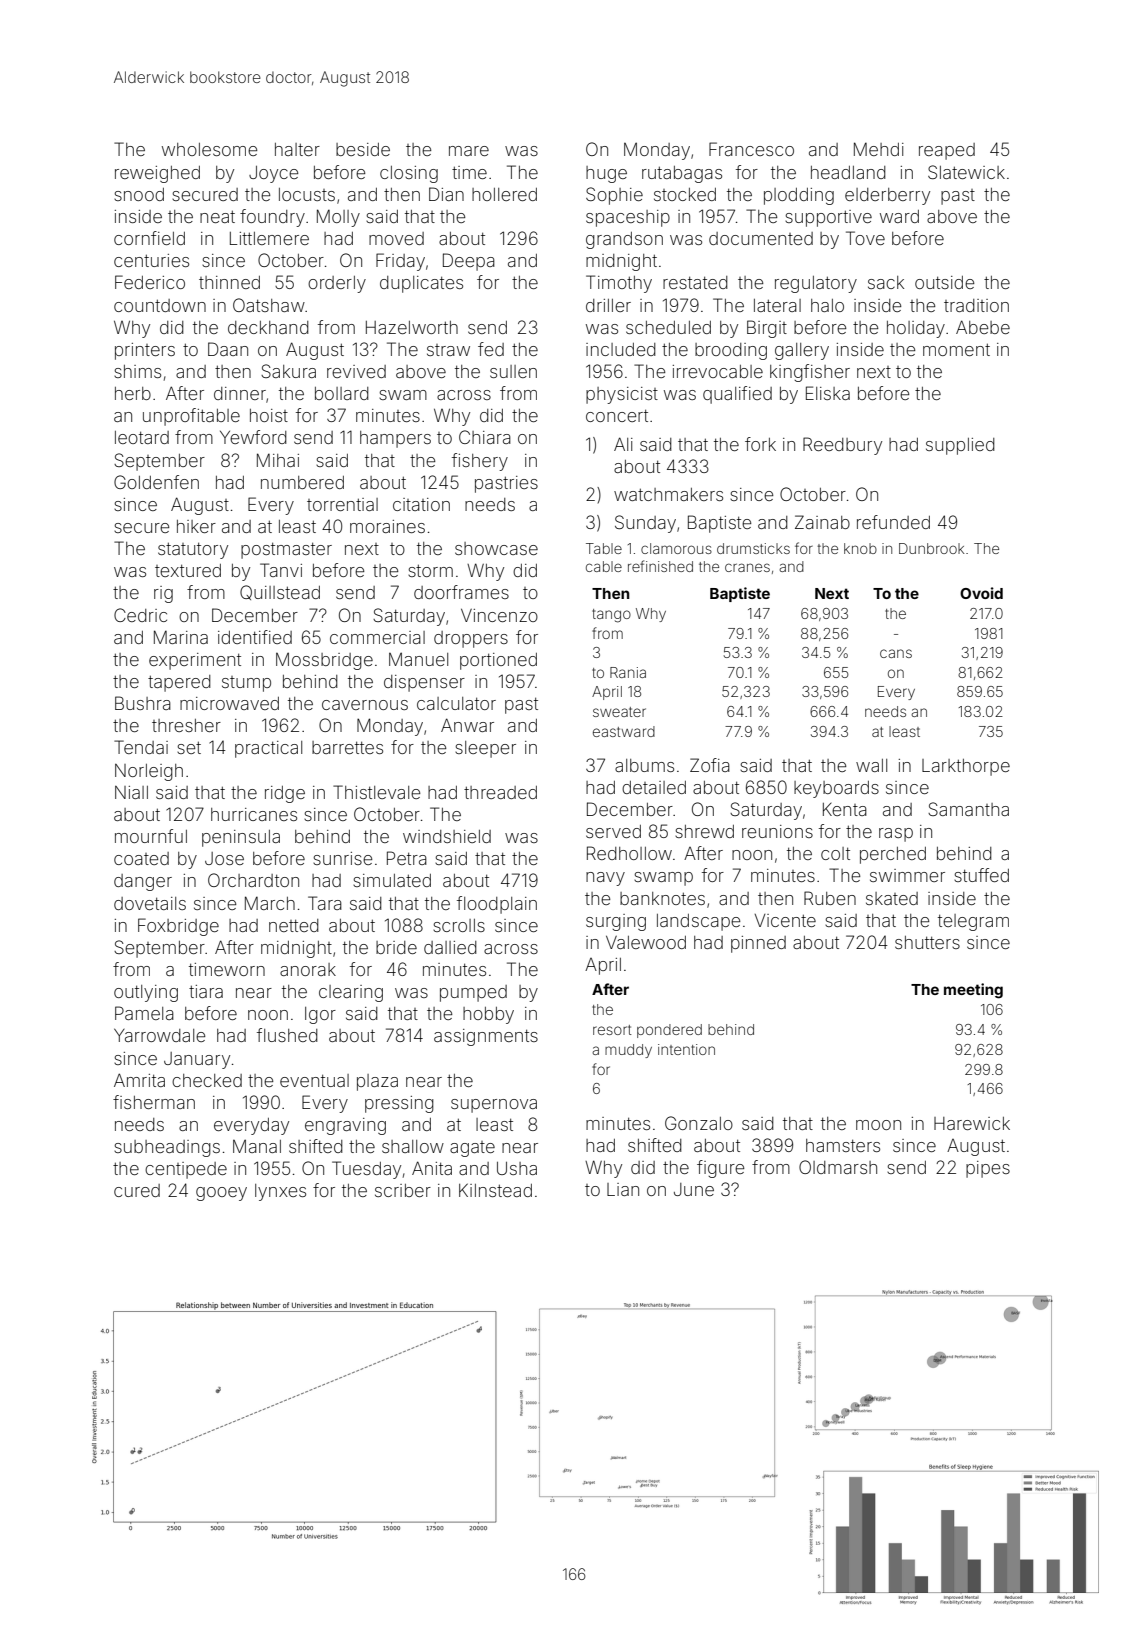 This page has width=1124, height=1628. What do you see at coordinates (896, 653) in the page?
I see `cans` at bounding box center [896, 653].
